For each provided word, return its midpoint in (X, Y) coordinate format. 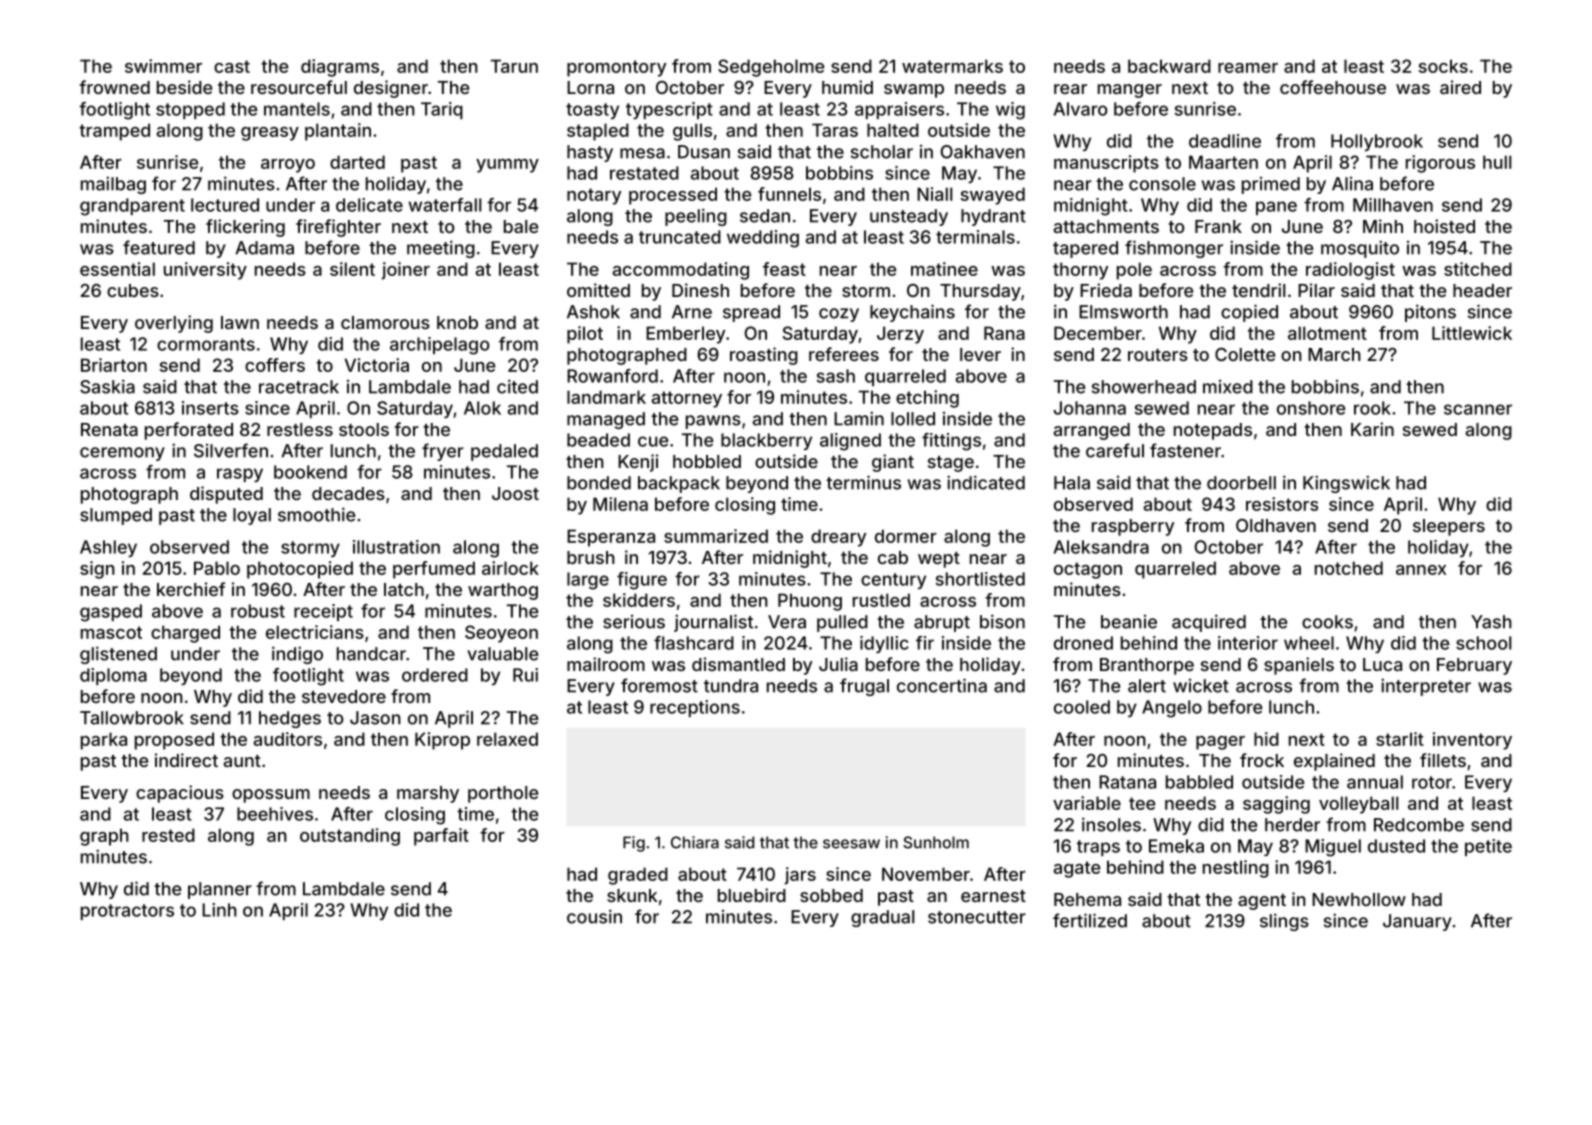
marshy (428, 794)
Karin (1372, 429)
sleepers (1449, 527)
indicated (986, 482)
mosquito (1360, 249)
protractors (127, 912)
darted (357, 162)
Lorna (590, 87)
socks (1443, 66)
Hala (1072, 483)
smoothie (316, 514)
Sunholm (936, 842)
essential (117, 269)
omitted (598, 290)
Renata (109, 429)
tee (1142, 803)
